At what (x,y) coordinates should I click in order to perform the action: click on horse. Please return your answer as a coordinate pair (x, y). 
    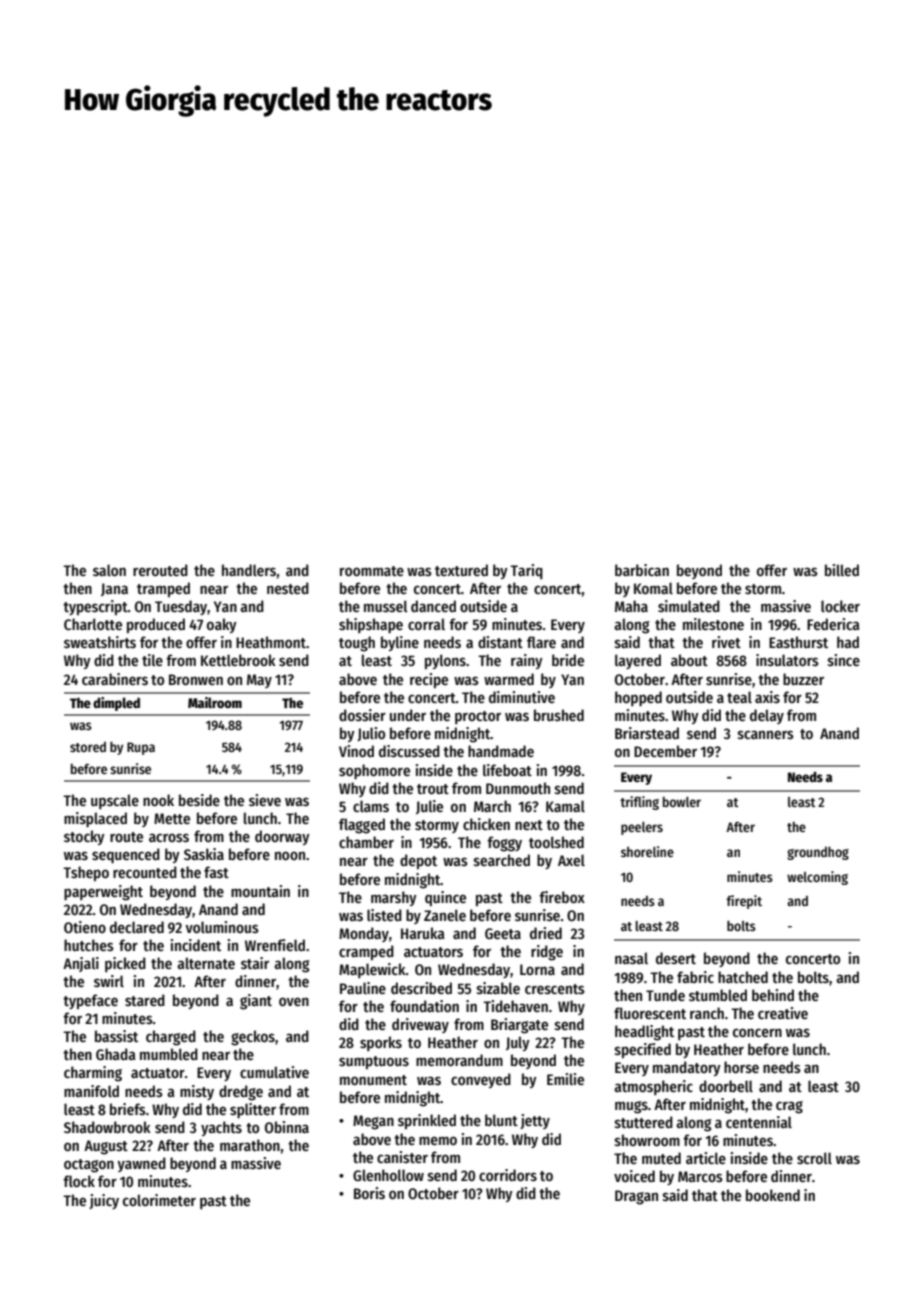
    Looking at the image, I should click on (741, 1067).
